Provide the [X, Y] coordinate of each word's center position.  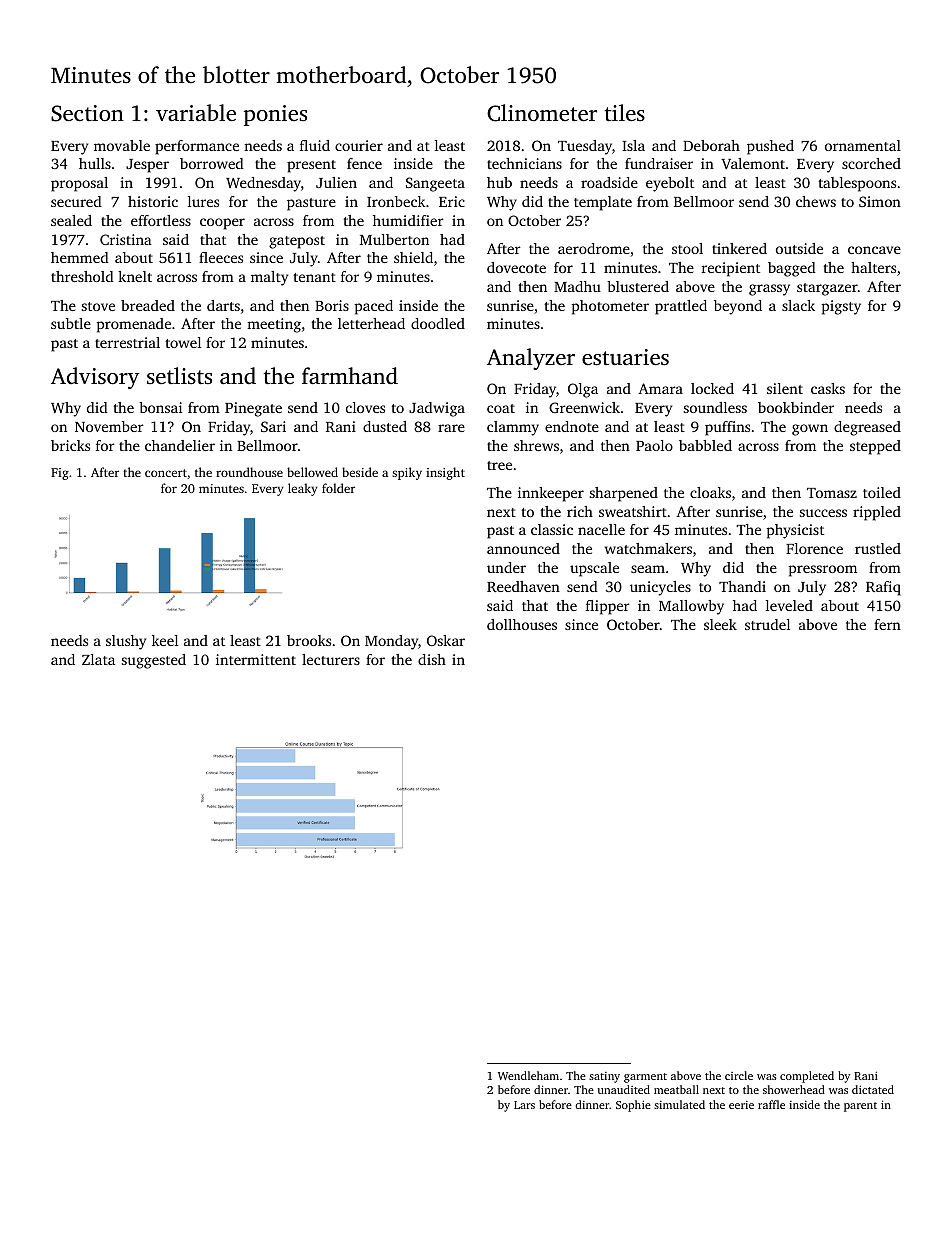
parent [860, 1107]
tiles [625, 113]
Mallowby [691, 607]
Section [87, 113]
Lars [524, 1105]
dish [432, 659]
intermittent [256, 659]
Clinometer [542, 113]
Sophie [633, 1106]
